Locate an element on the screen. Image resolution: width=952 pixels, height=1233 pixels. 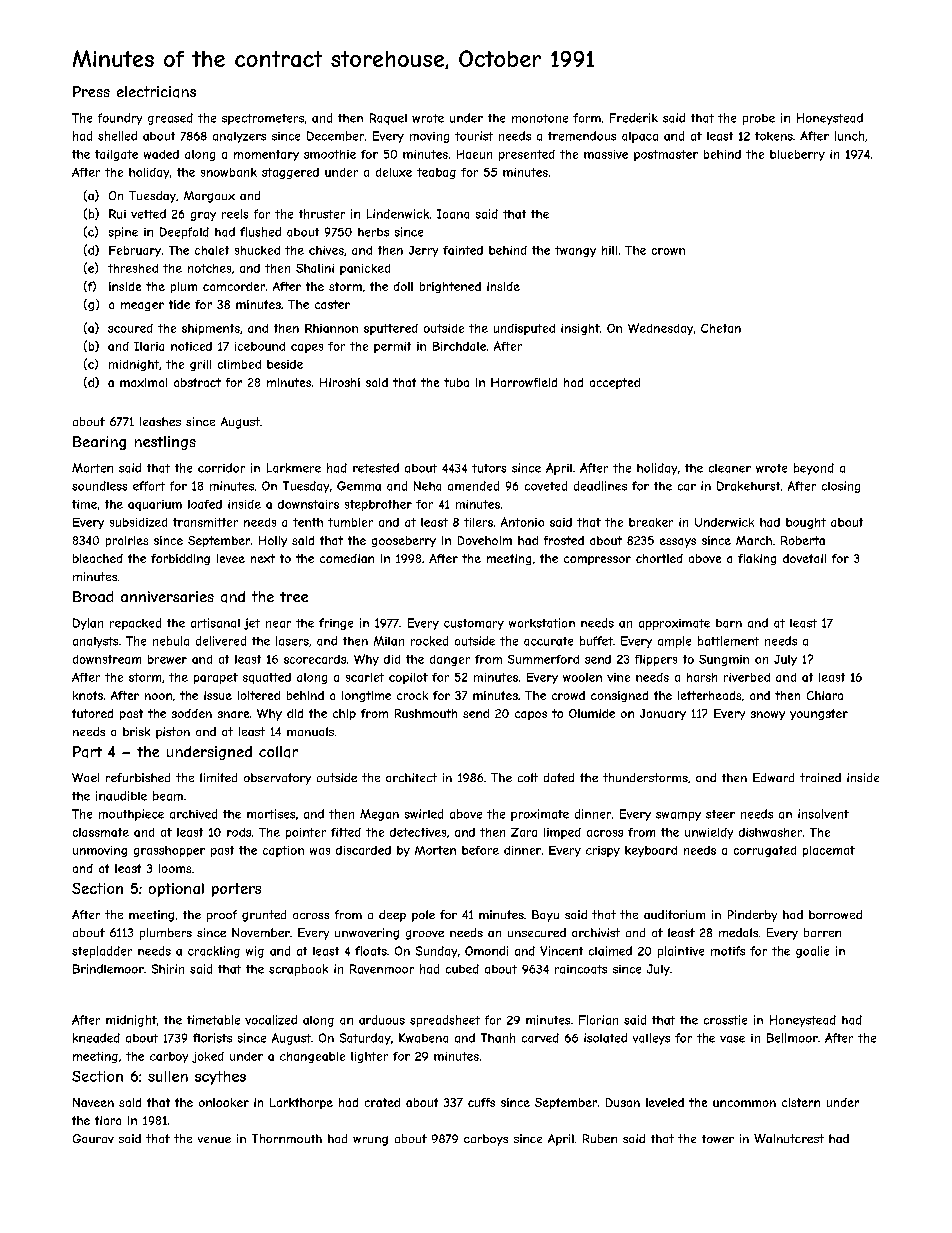
tiara is located at coordinates (108, 1120).
